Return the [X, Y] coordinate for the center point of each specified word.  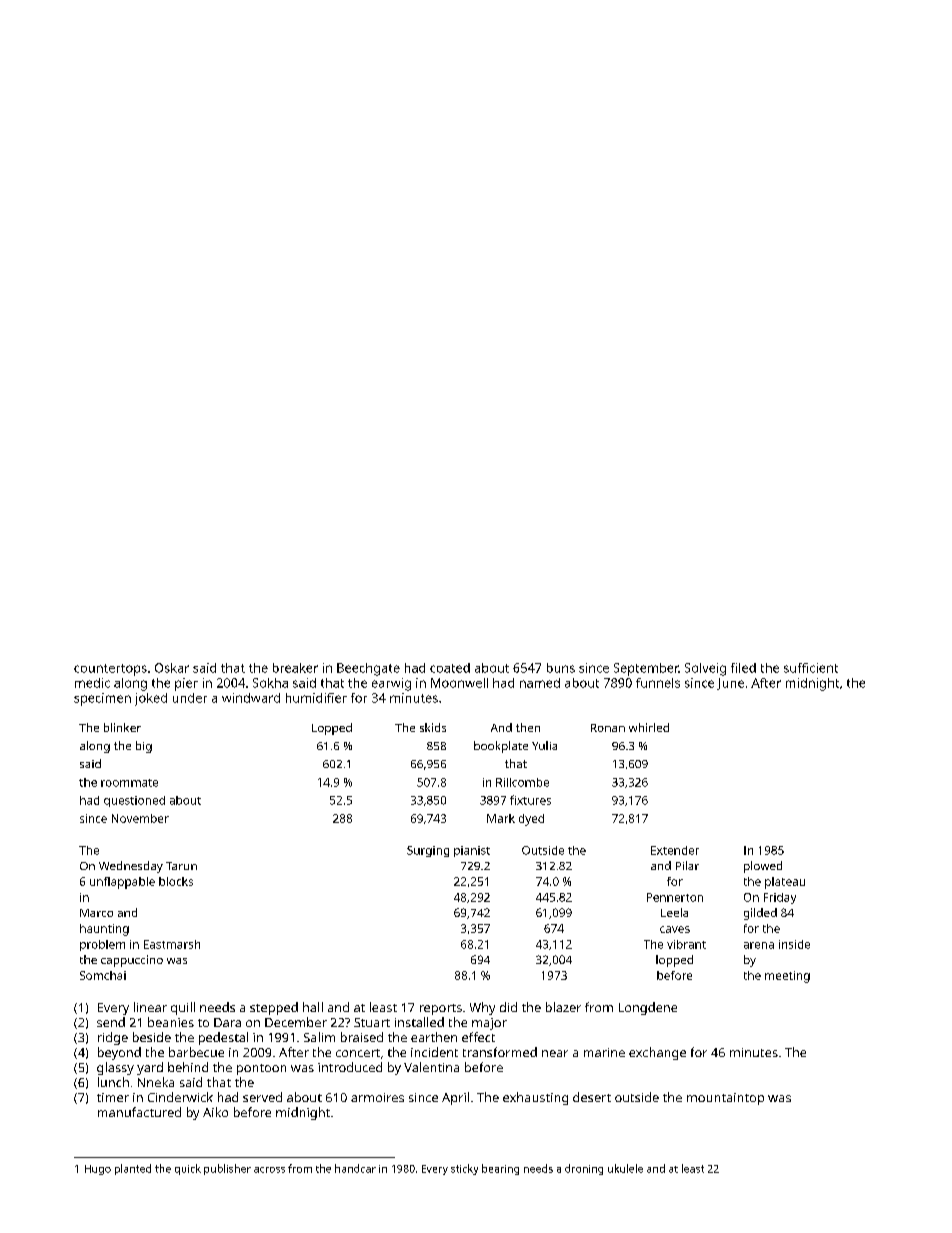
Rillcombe [522, 782]
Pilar [687, 865]
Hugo [98, 1170]
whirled [649, 727]
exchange [657, 1053]
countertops [110, 670]
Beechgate [368, 669]
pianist [472, 851]
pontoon [261, 1069]
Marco [96, 913]
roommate [129, 783]
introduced [350, 1067]
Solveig [705, 669]
